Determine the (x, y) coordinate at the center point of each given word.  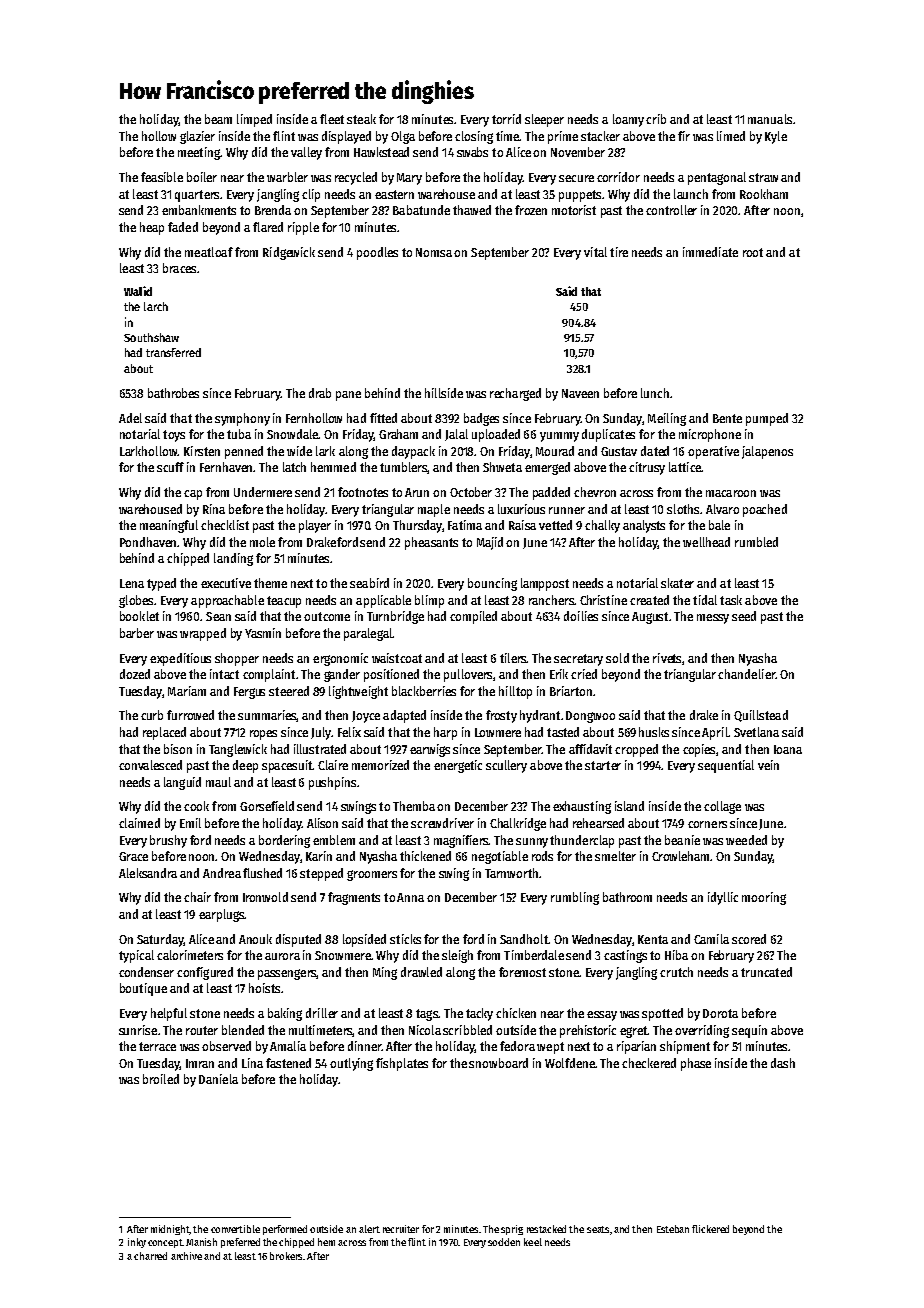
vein (768, 765)
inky (137, 1243)
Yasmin (263, 633)
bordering (284, 841)
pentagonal (717, 178)
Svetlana (756, 732)
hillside (444, 393)
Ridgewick (289, 253)
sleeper (544, 120)
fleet (332, 119)
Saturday (160, 940)
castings (625, 956)
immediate (710, 252)
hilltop (515, 692)
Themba (414, 806)
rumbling (575, 898)
